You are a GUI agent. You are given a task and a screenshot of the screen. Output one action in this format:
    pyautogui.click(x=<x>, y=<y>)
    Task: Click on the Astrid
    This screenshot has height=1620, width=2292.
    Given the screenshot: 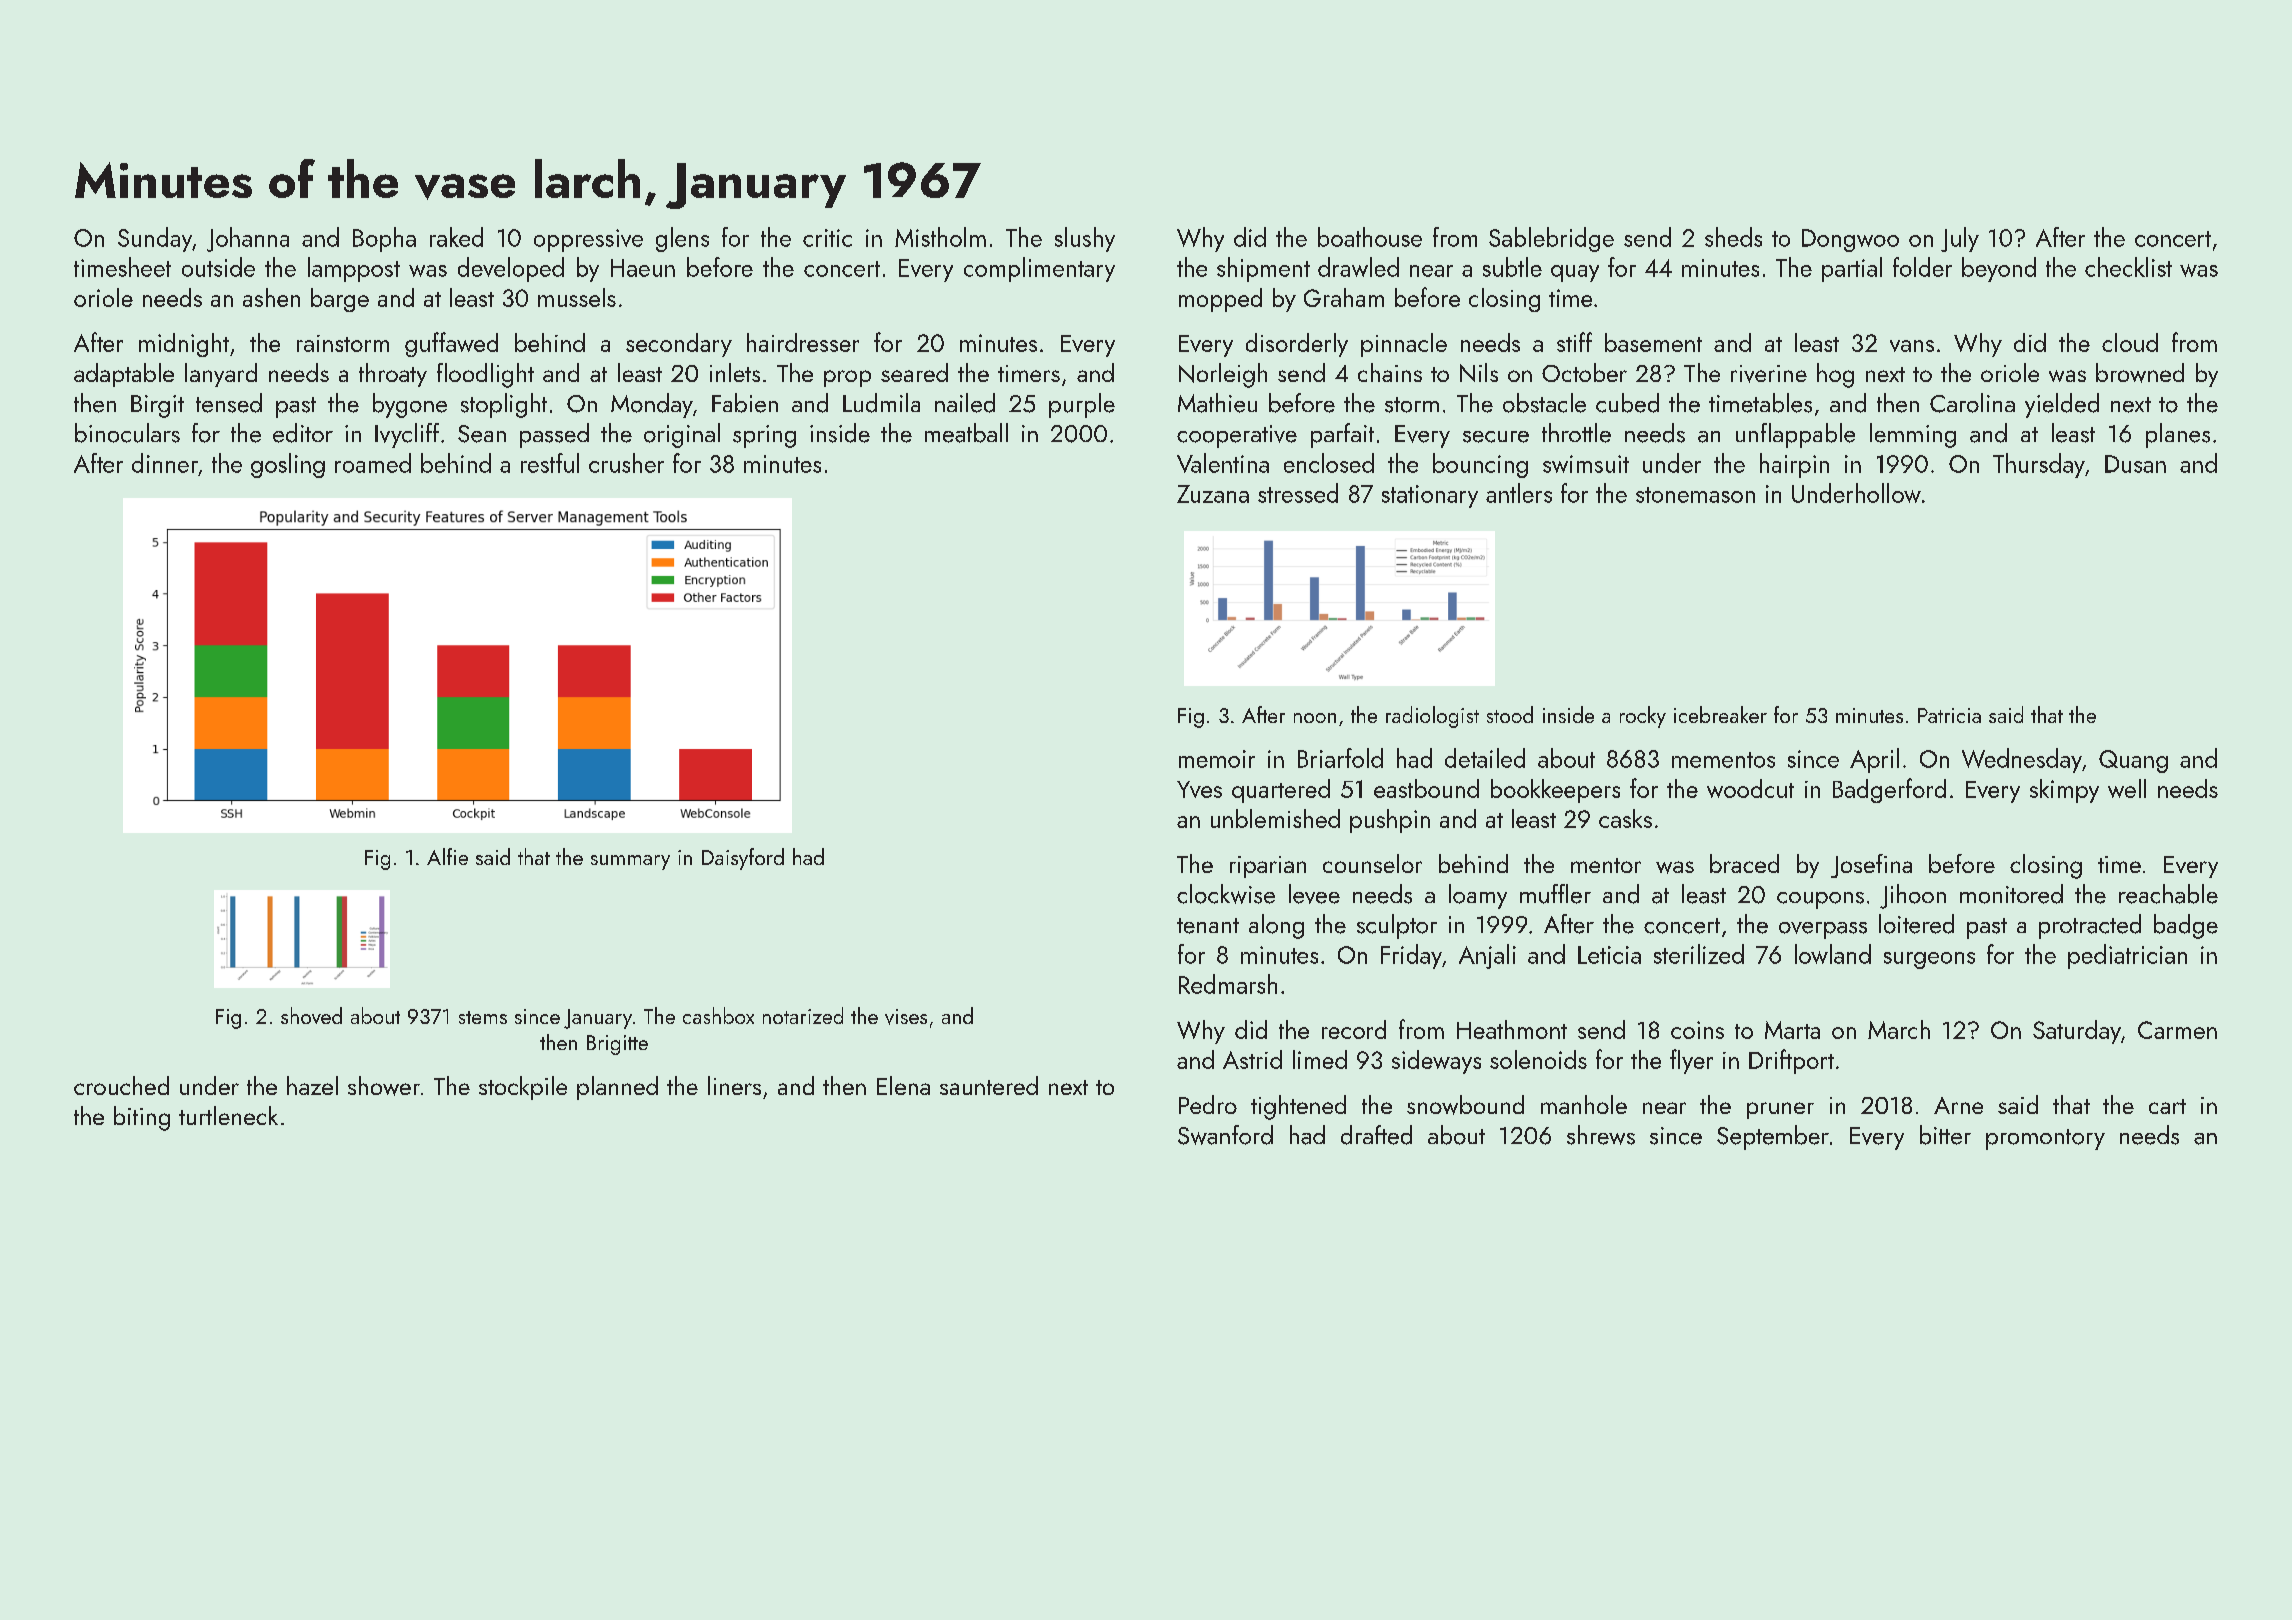 What is the action you would take?
    pyautogui.click(x=1252, y=1059)
